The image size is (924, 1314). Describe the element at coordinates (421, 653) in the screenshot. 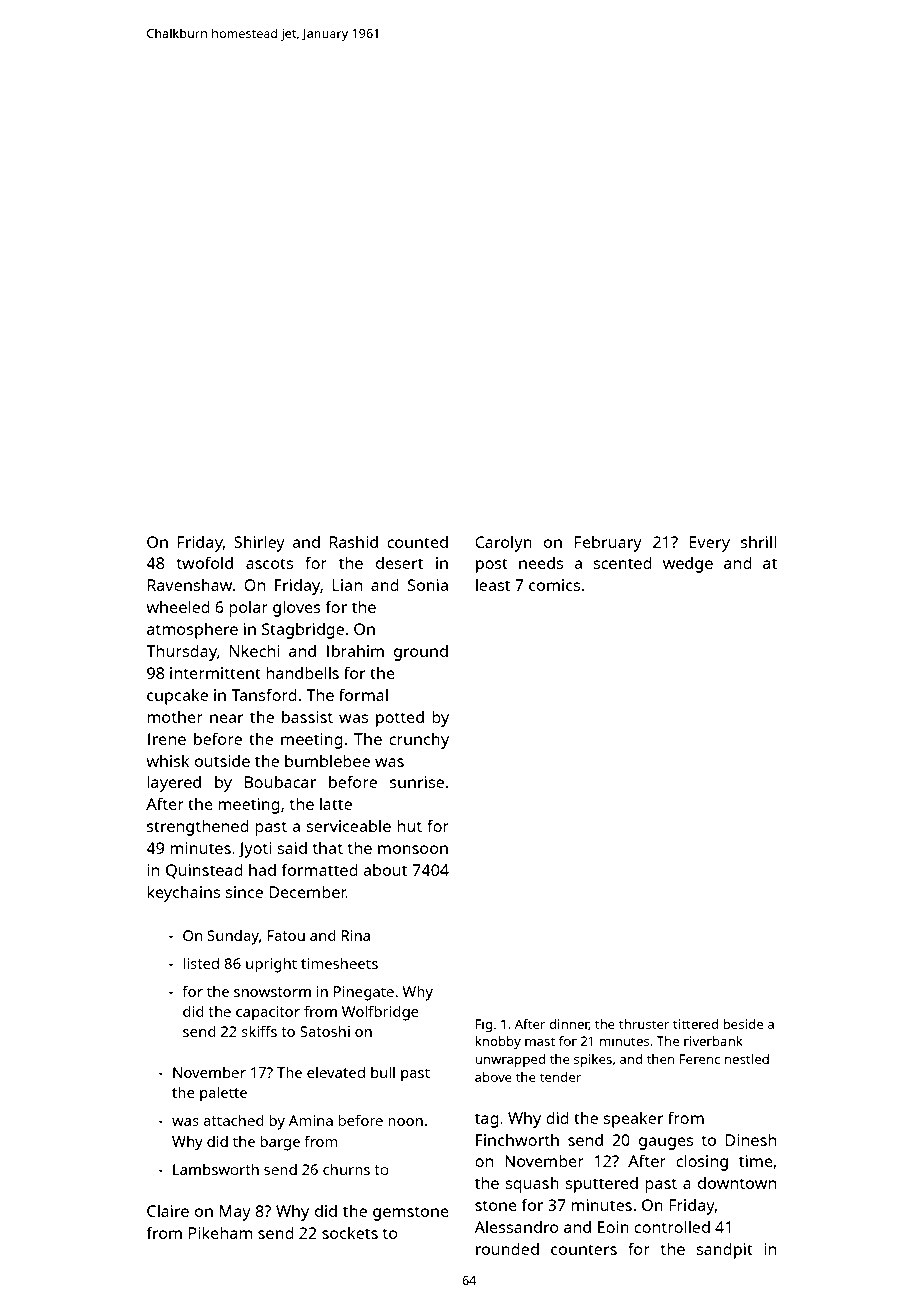

I see `ground` at that location.
